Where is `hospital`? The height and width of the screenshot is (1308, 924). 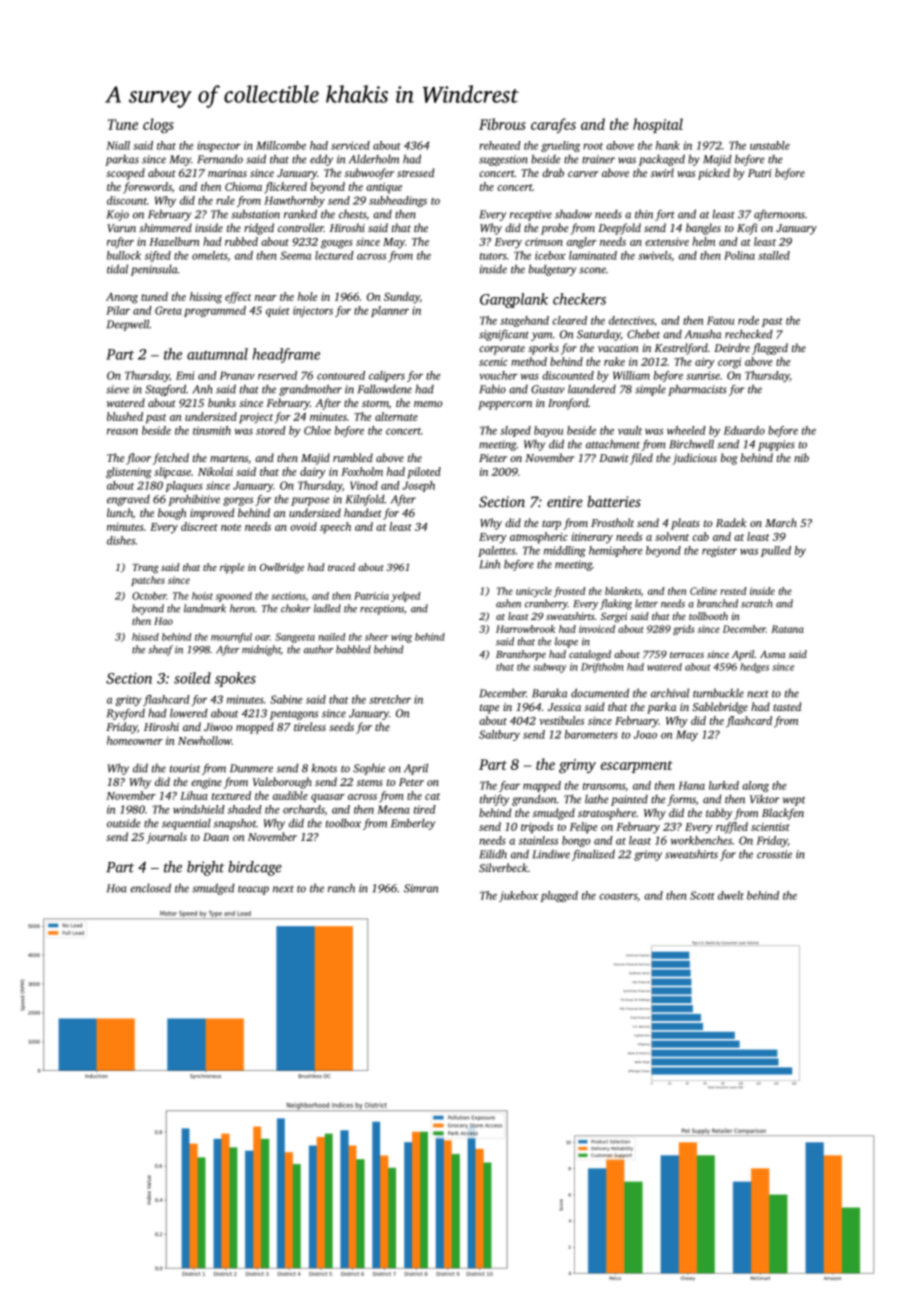
hospital is located at coordinates (658, 125).
